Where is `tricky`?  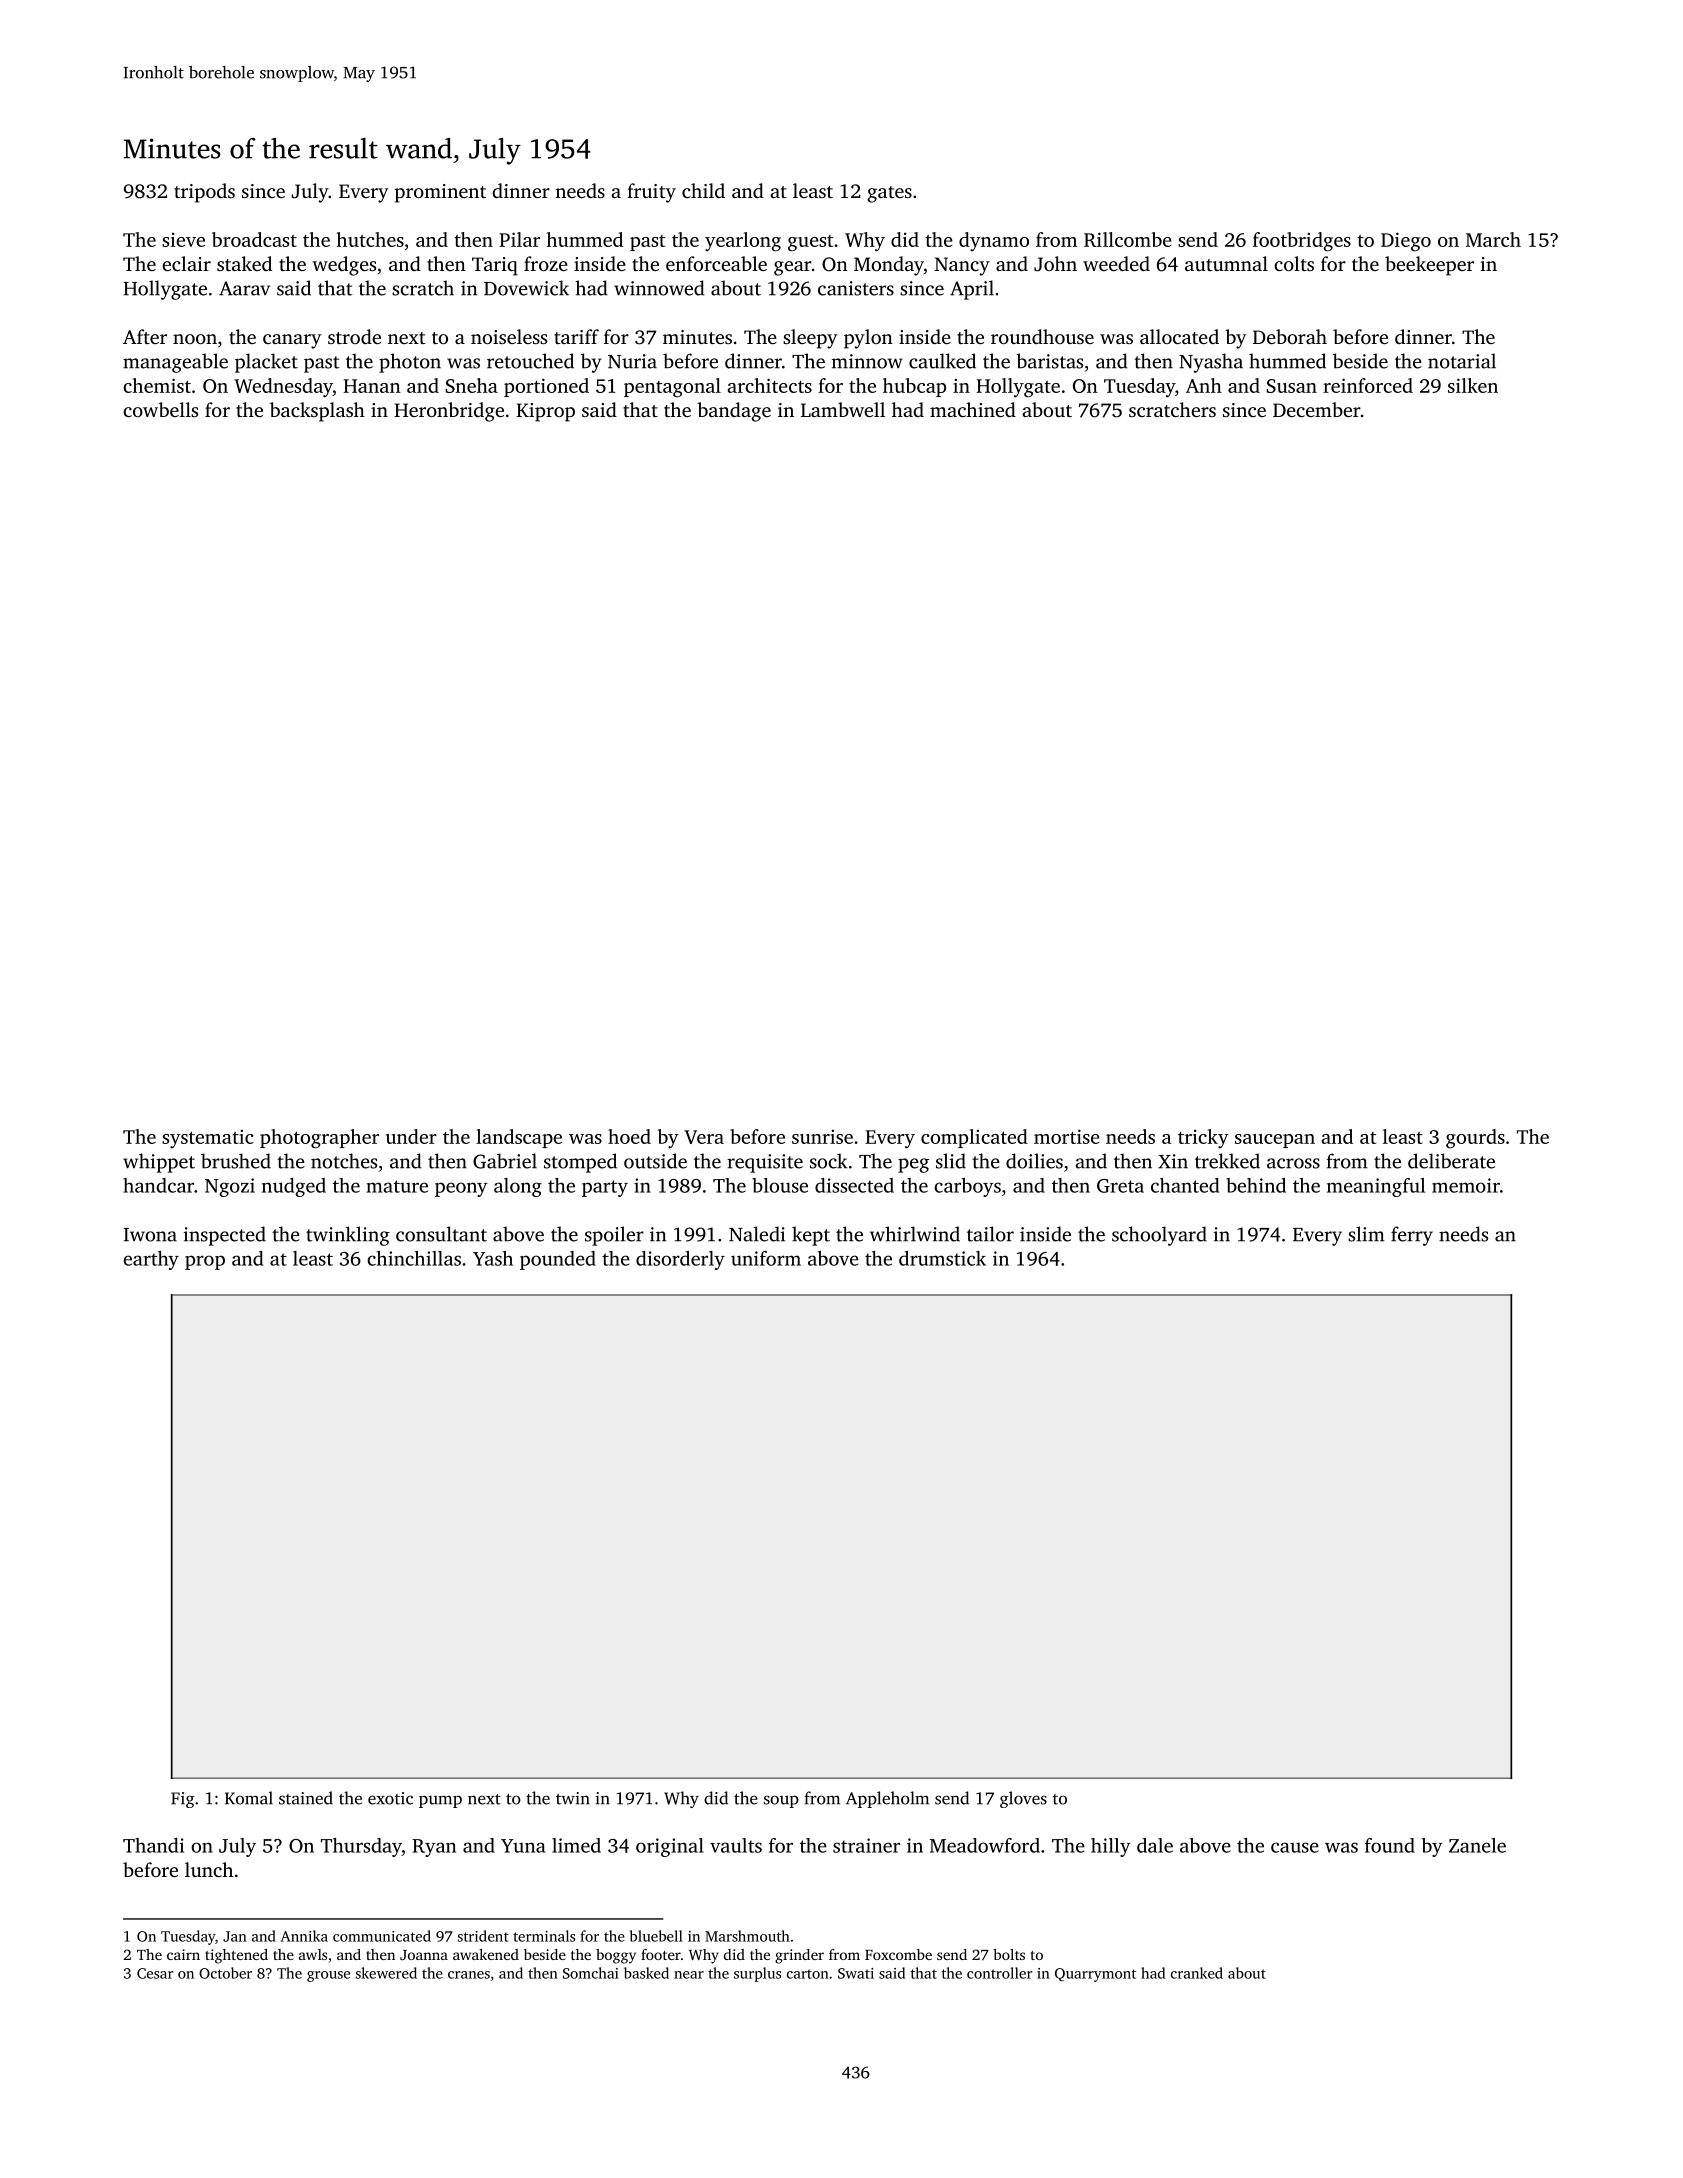 tricky is located at coordinates (1203, 1138).
